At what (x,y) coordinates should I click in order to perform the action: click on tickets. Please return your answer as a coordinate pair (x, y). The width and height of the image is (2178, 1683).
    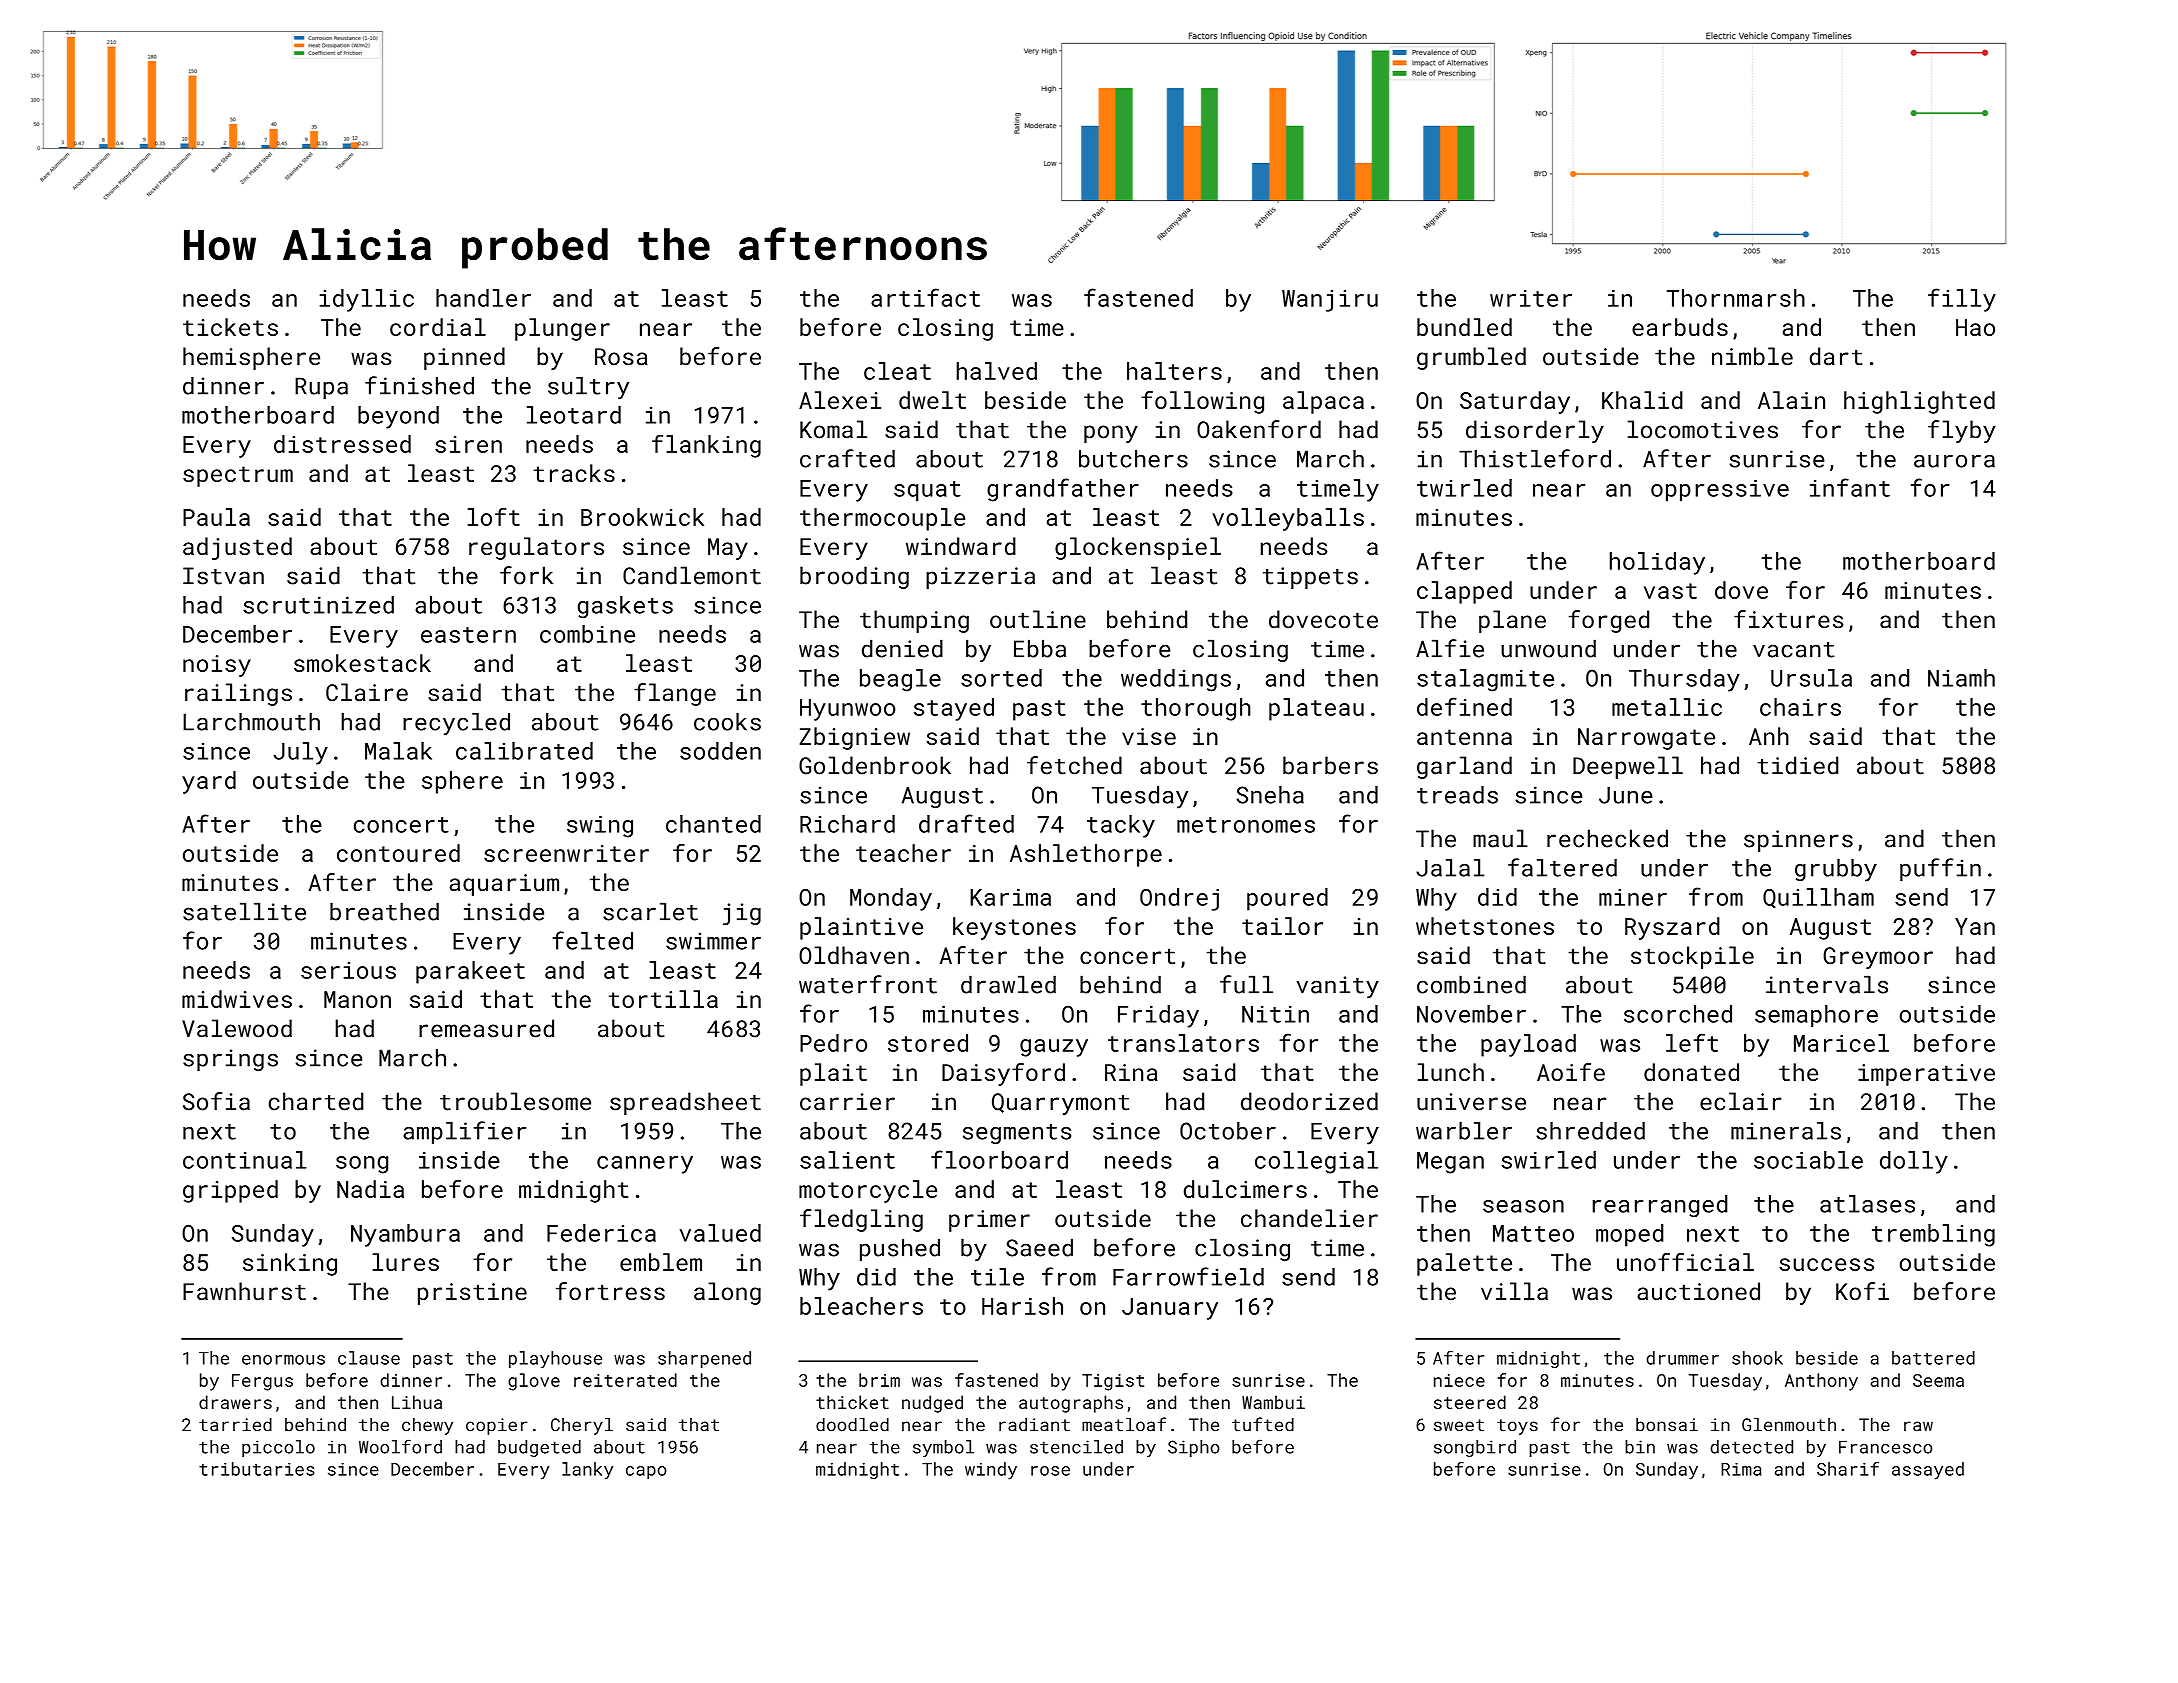
    Looking at the image, I should click on (230, 327).
